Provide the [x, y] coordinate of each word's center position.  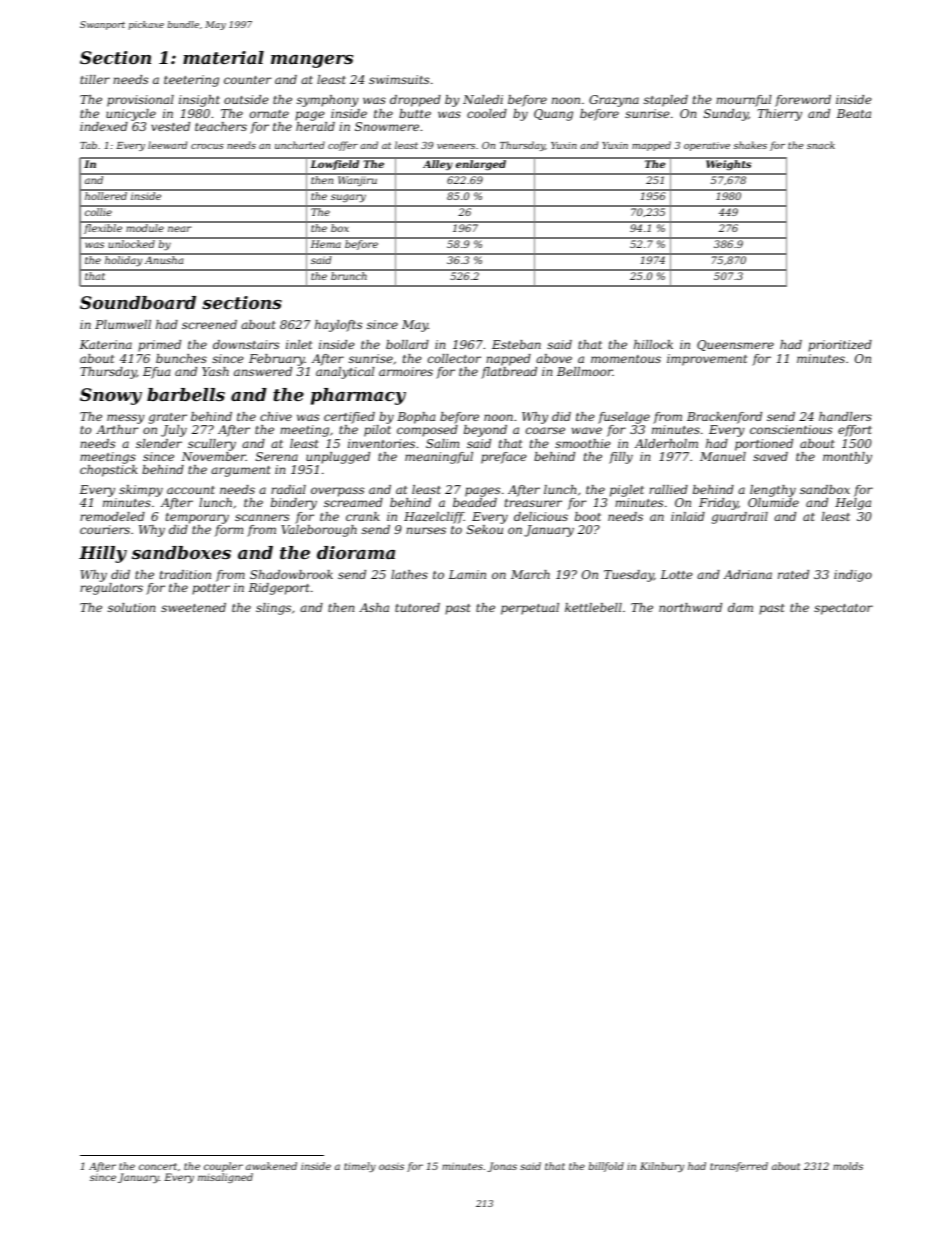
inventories [381, 443]
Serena [277, 456]
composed [427, 431]
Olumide [773, 502]
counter [247, 80]
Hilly [103, 554]
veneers [456, 146]
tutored [417, 607]
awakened [271, 1166]
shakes [750, 145]
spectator [843, 609]
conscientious [791, 429]
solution [131, 607]
